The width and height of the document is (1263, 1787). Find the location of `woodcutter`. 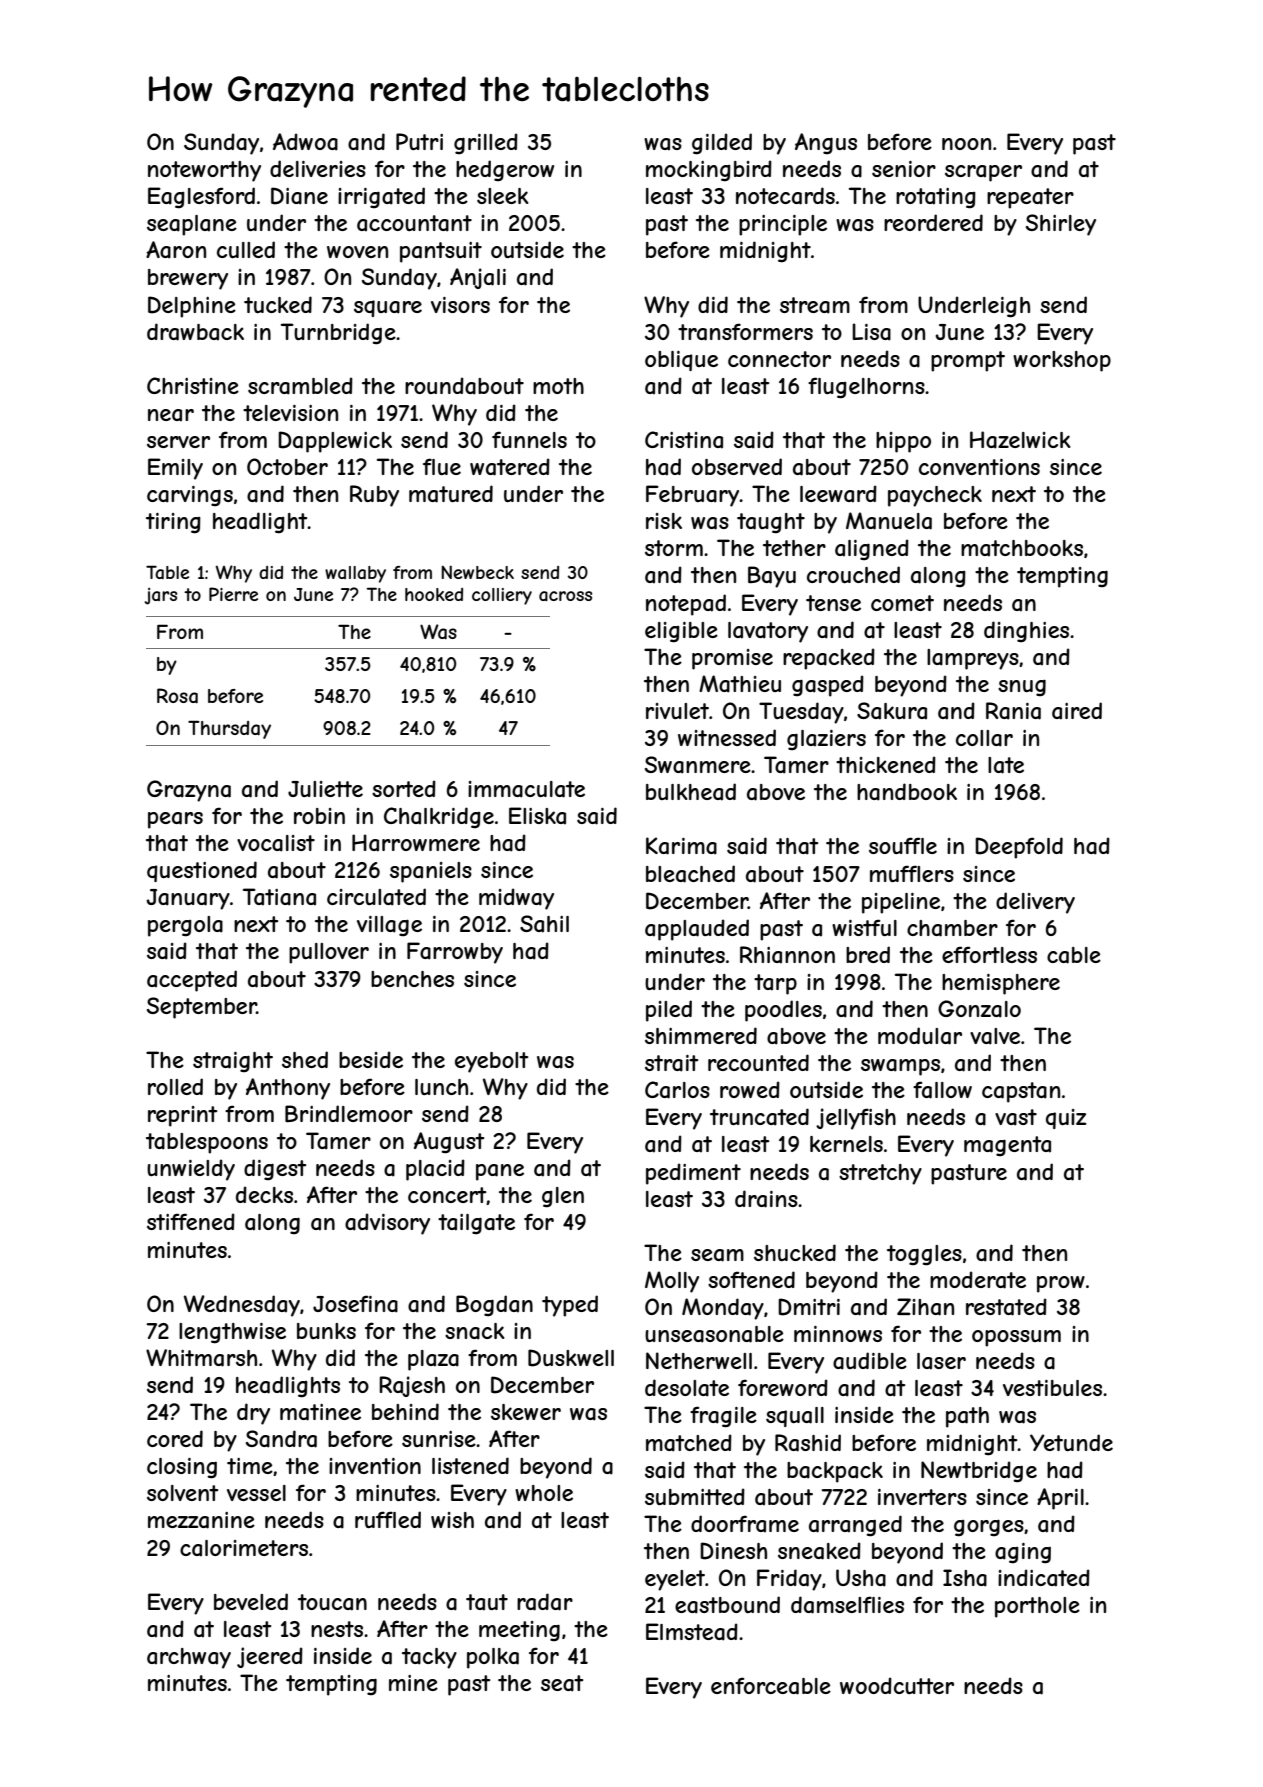

woodcutter is located at coordinates (897, 1685).
